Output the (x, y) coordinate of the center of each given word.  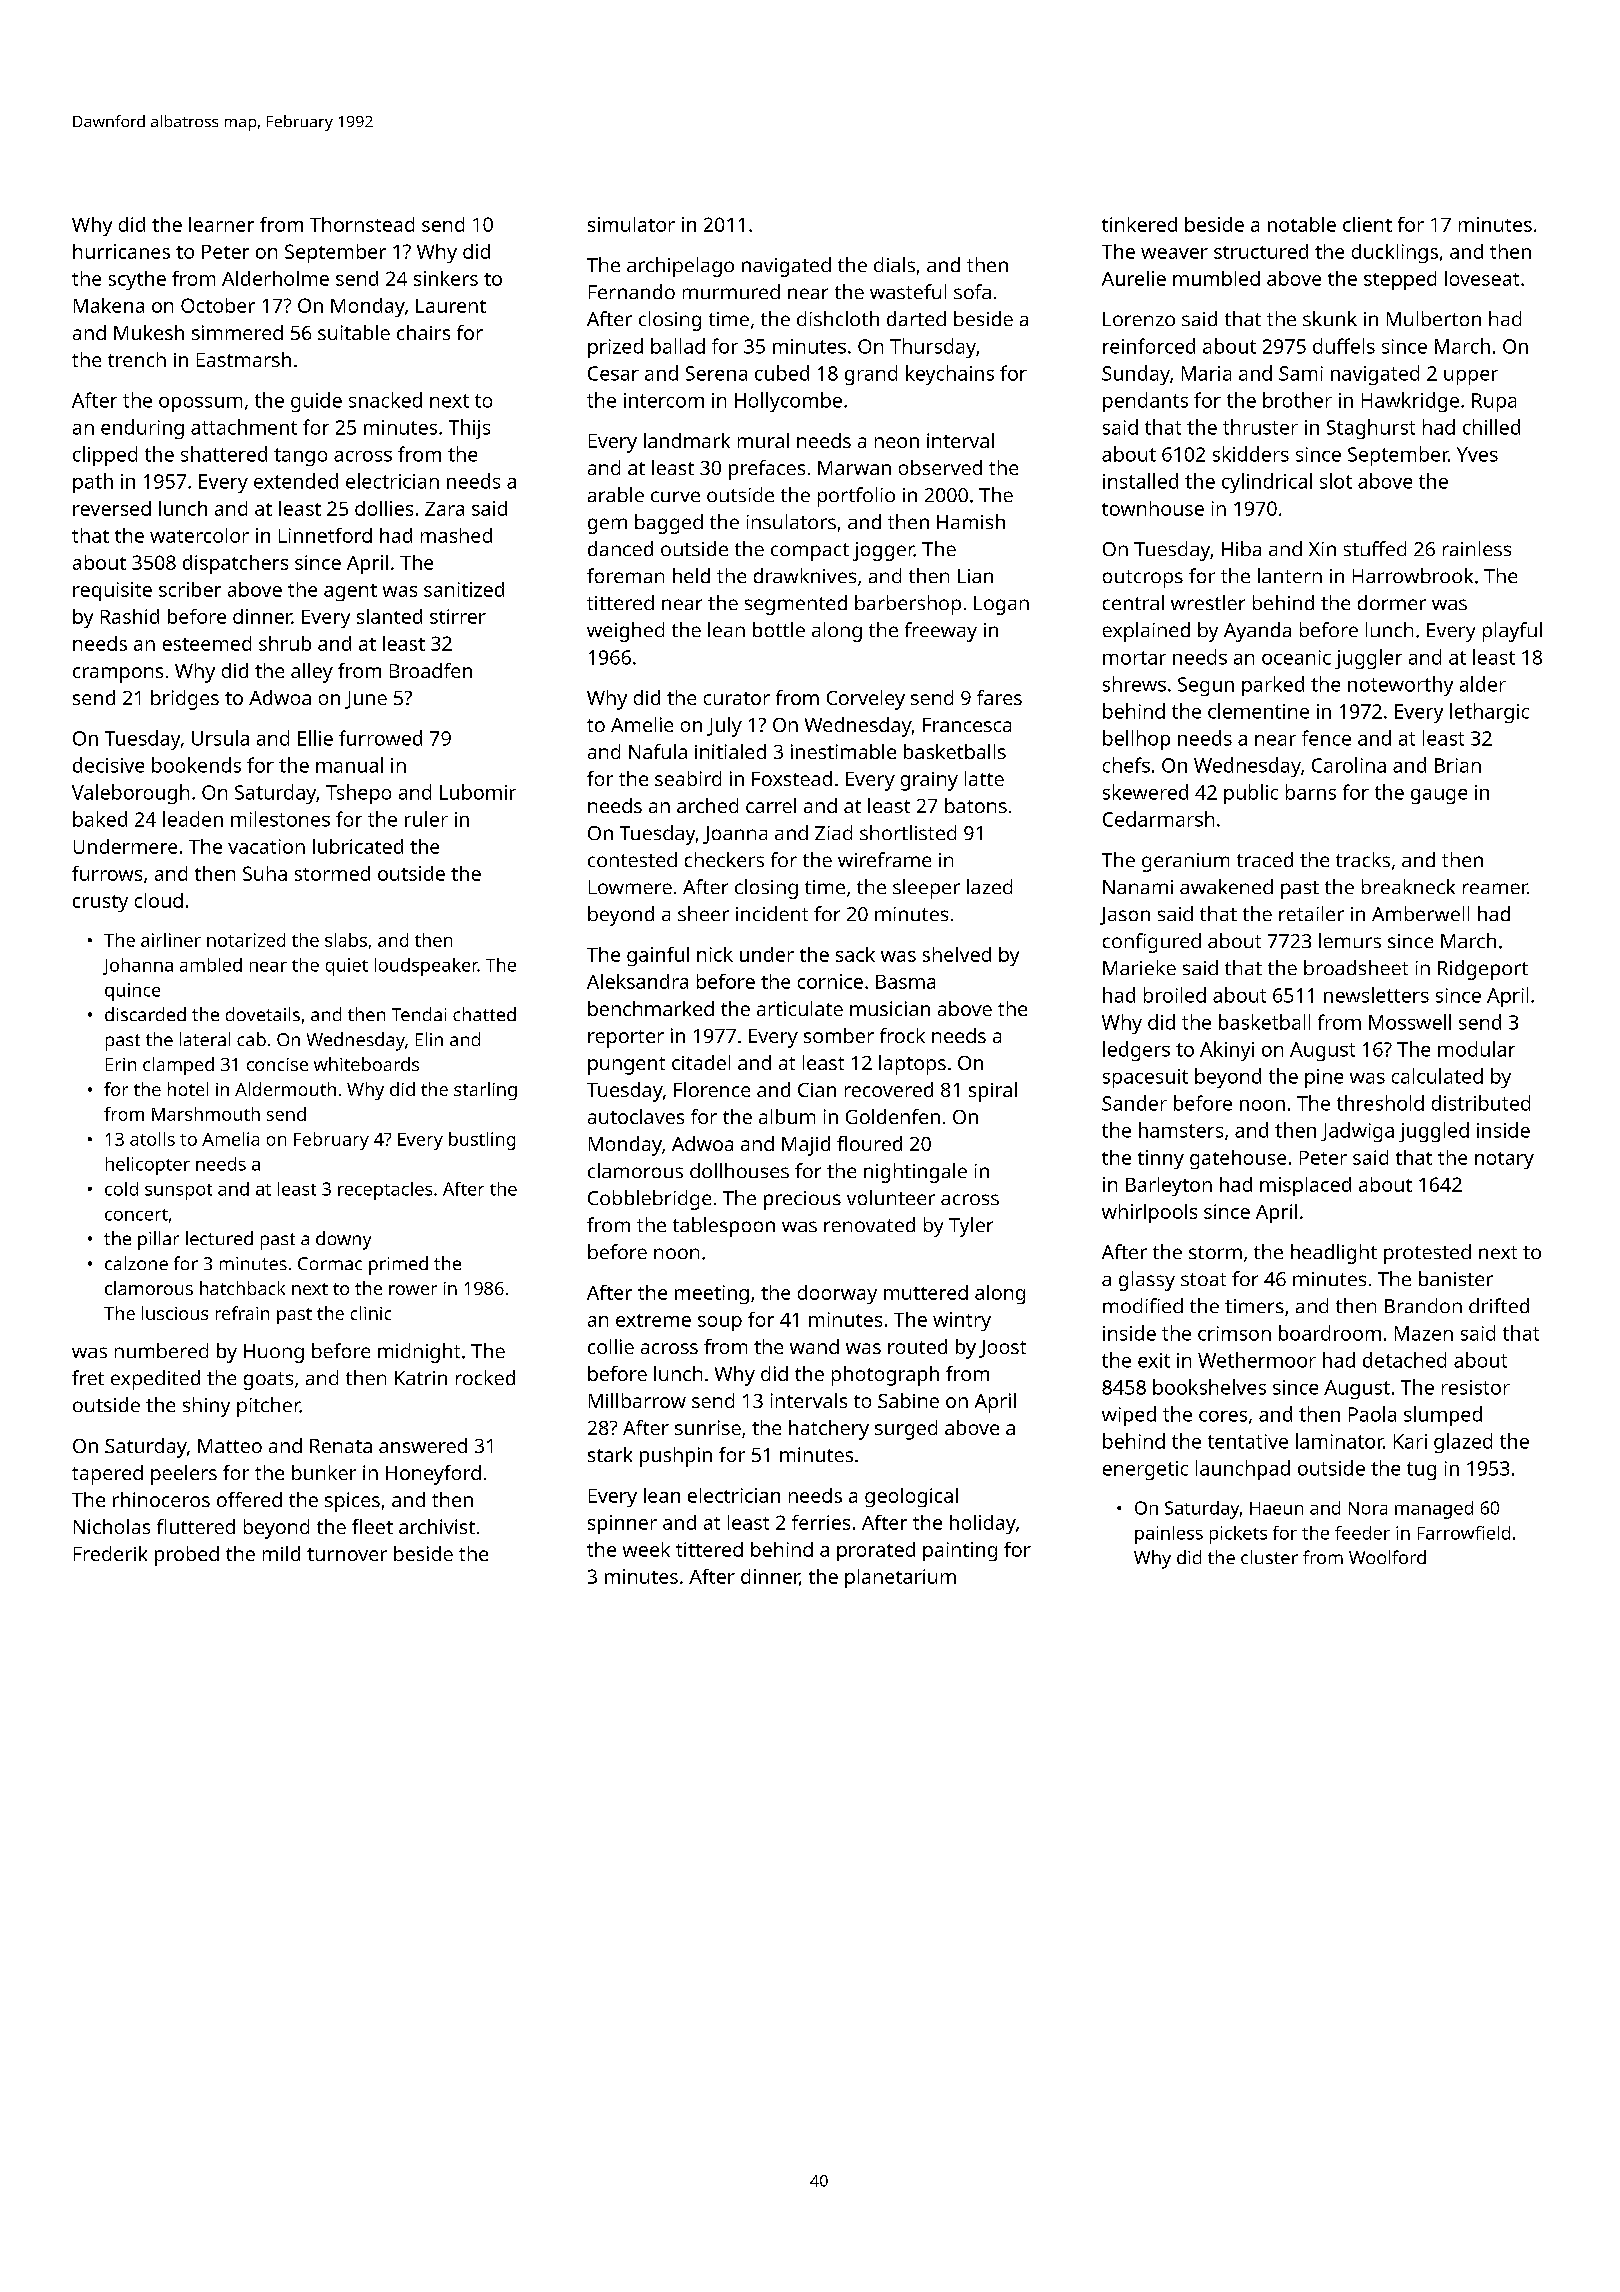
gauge (1439, 796)
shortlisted (908, 832)
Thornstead (362, 224)
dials (894, 264)
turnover (347, 1554)
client (1367, 224)
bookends (196, 765)
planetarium (900, 1578)
